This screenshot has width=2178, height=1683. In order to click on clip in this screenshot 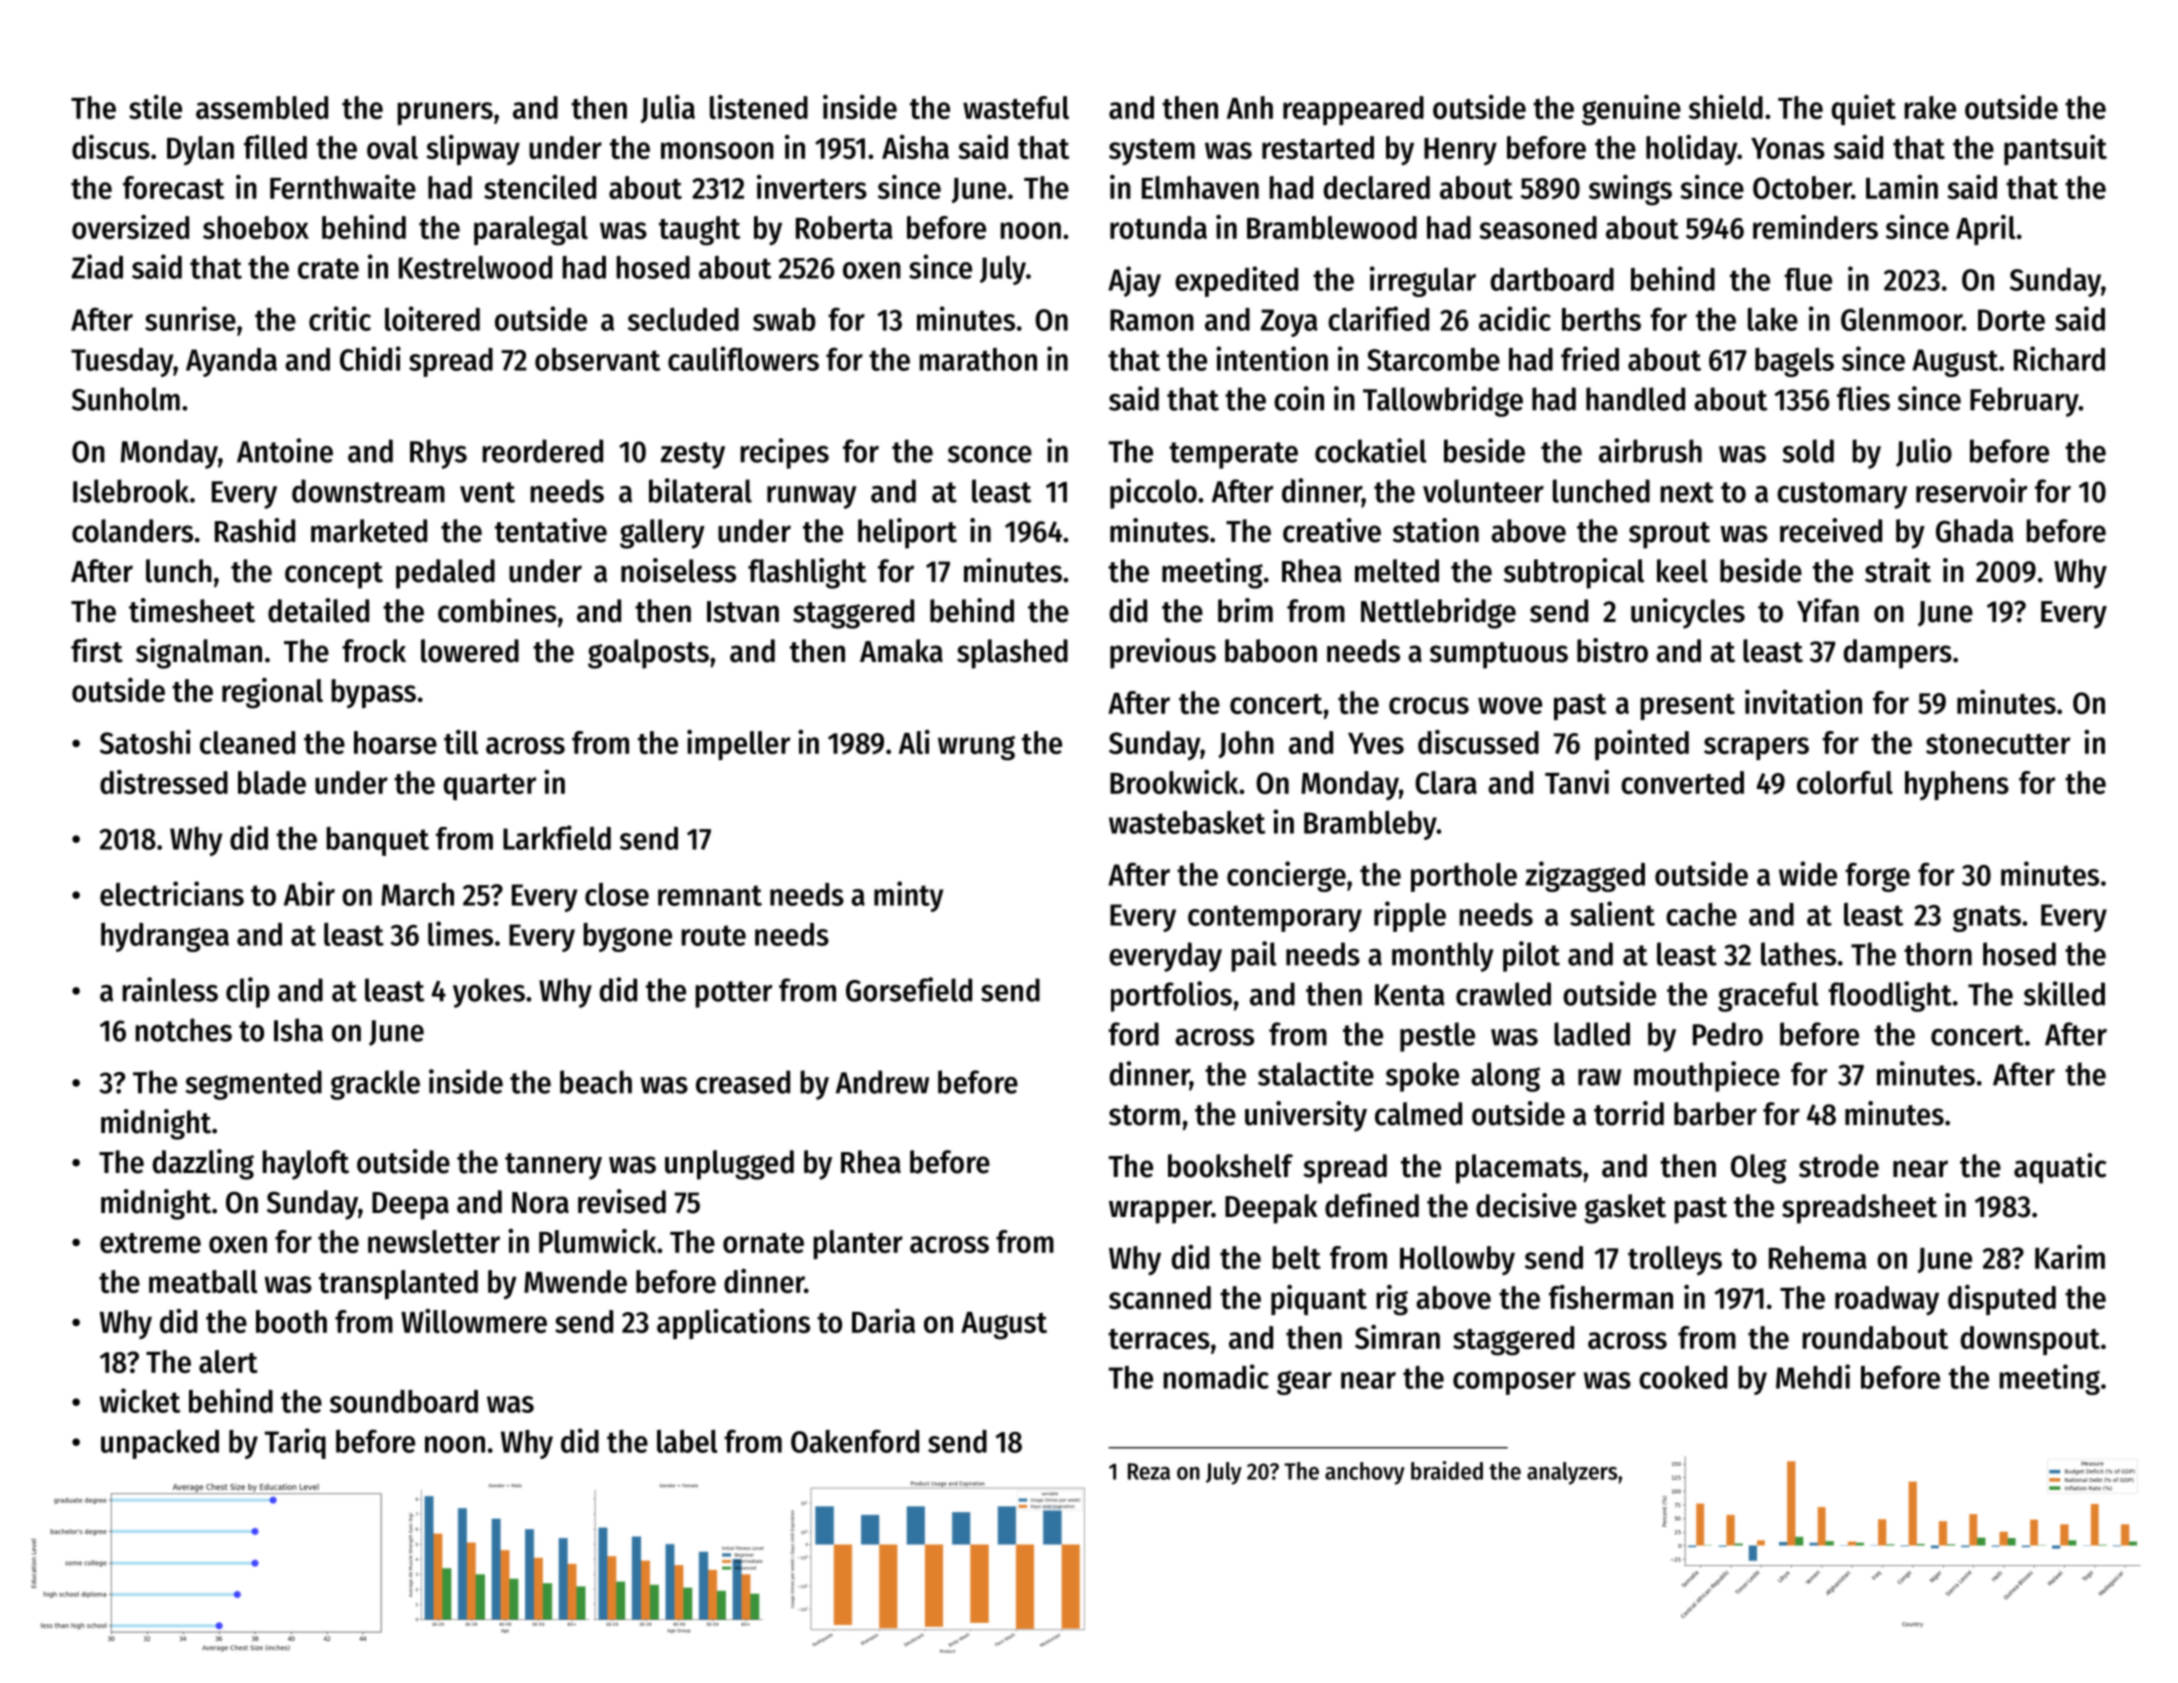, I will do `click(248, 992)`.
